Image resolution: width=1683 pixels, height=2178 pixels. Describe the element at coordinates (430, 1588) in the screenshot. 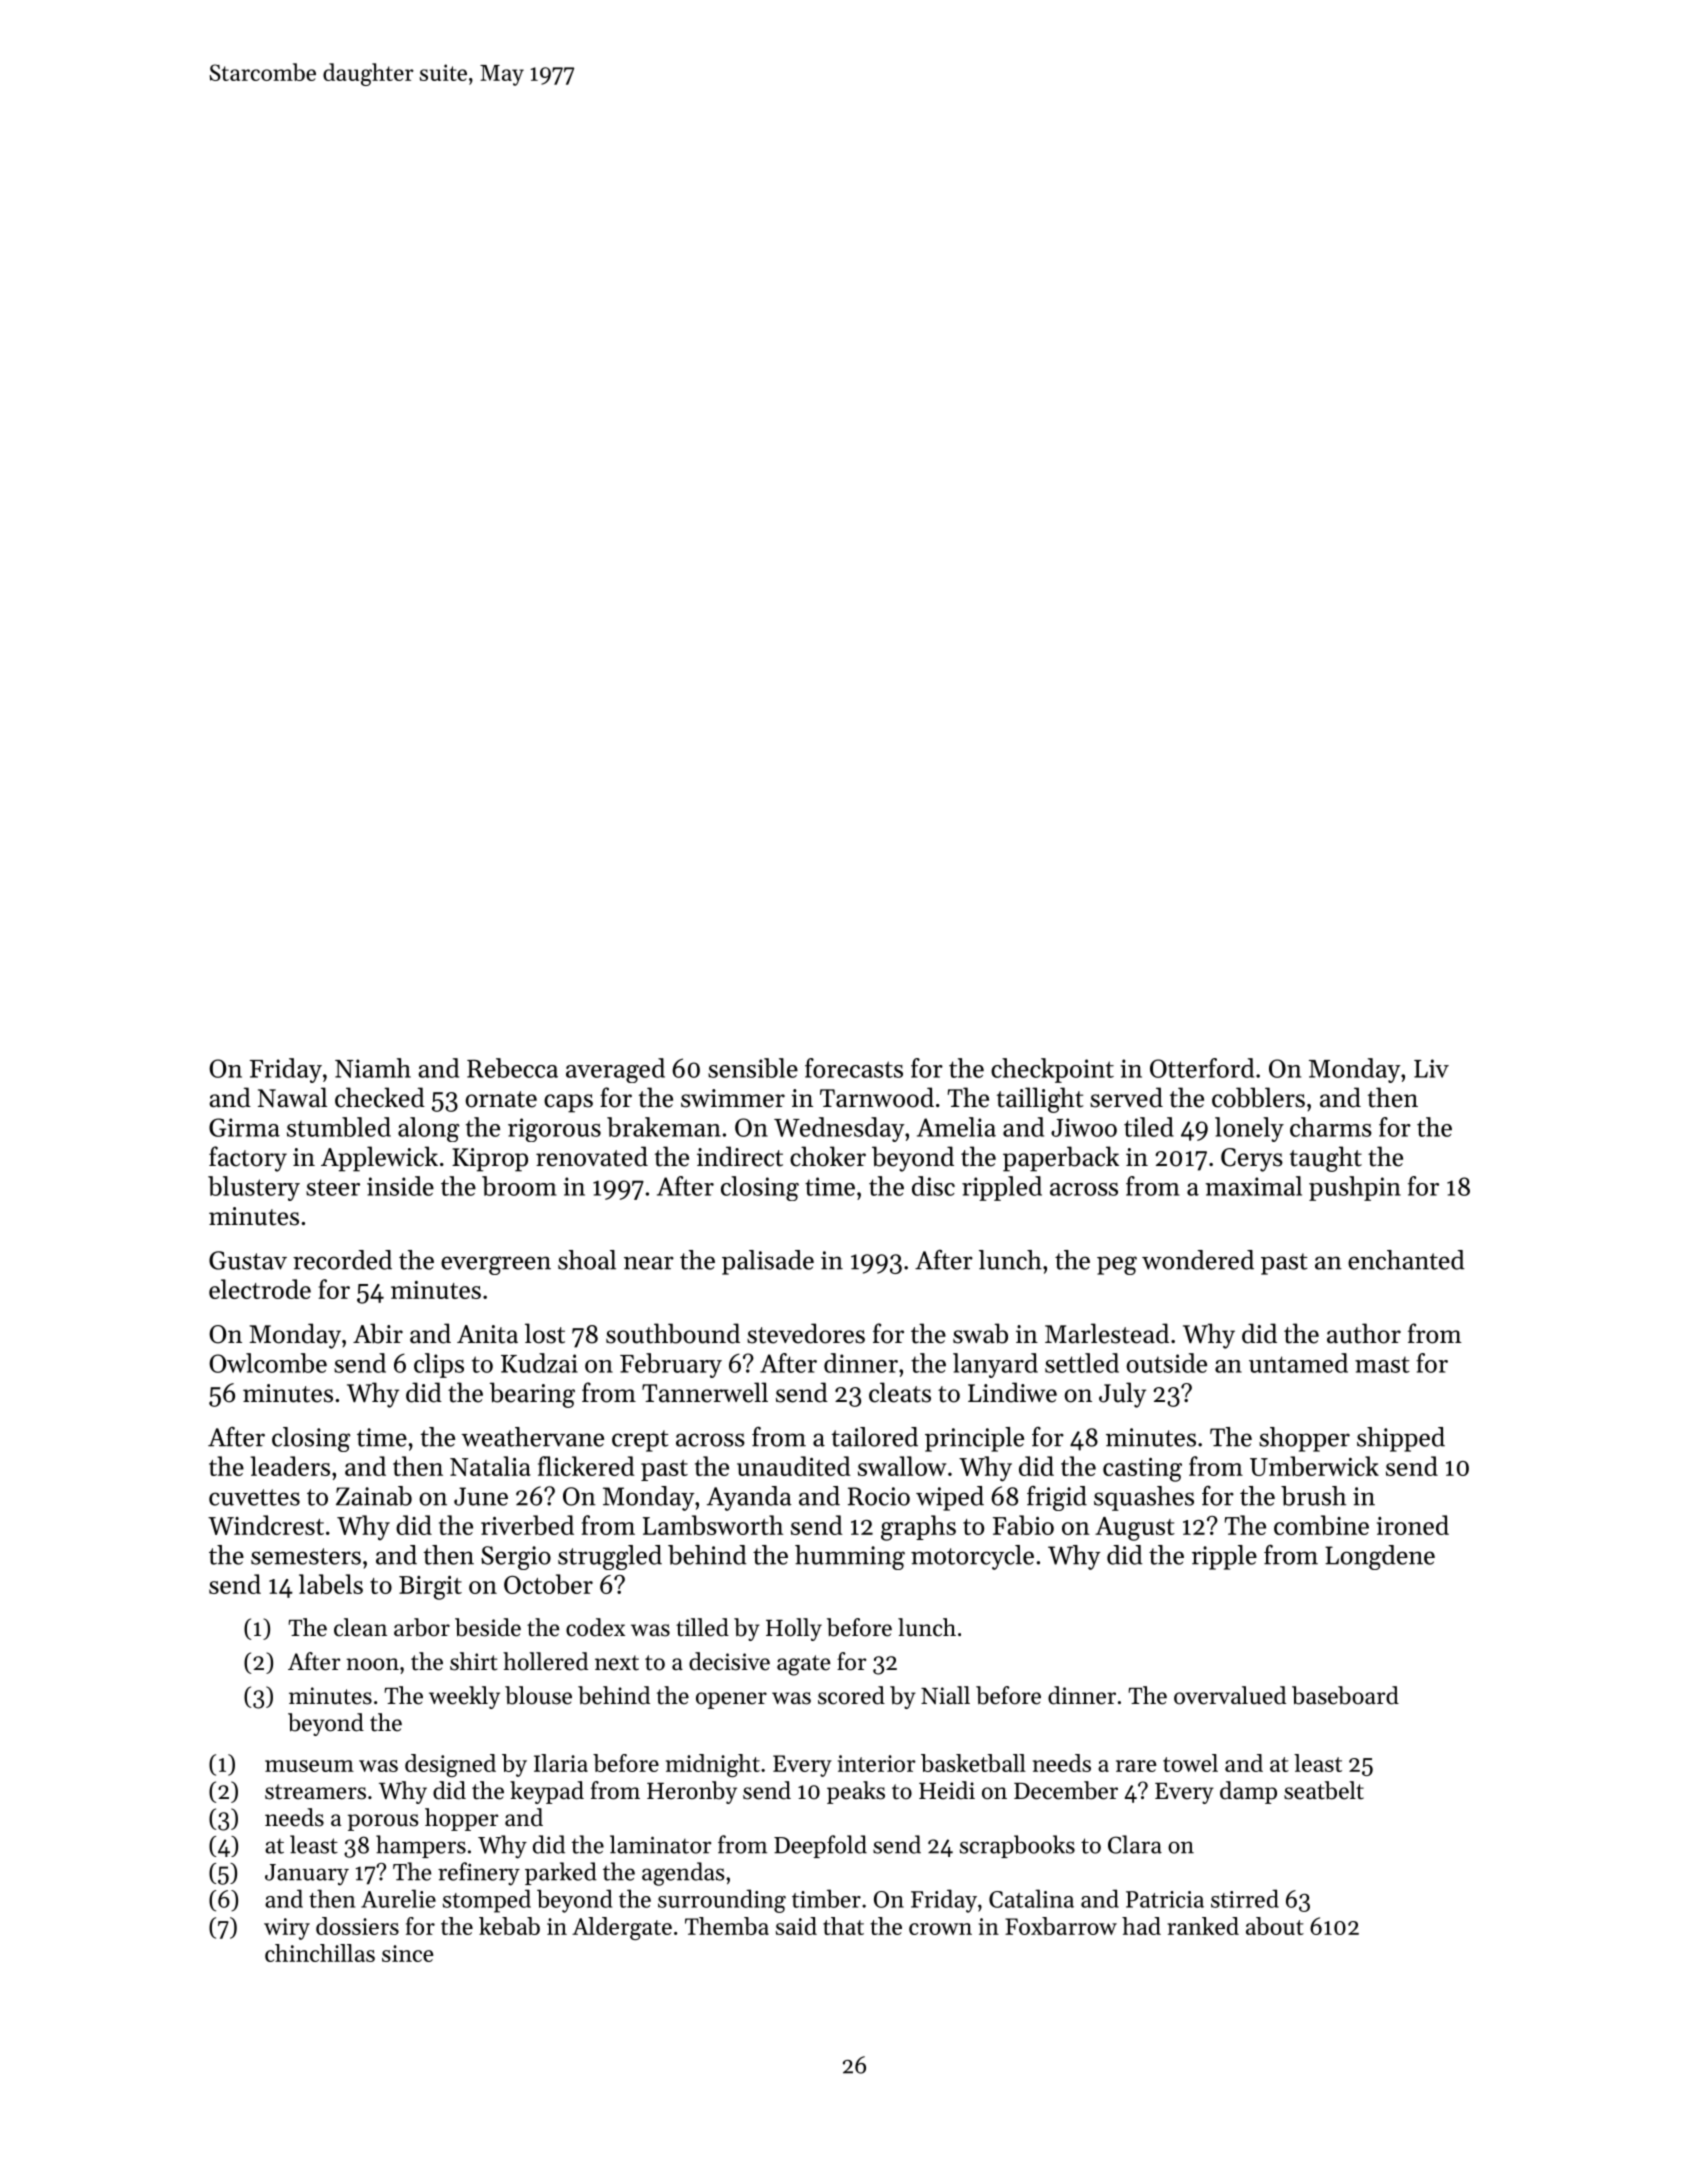

I see `Birgit` at that location.
